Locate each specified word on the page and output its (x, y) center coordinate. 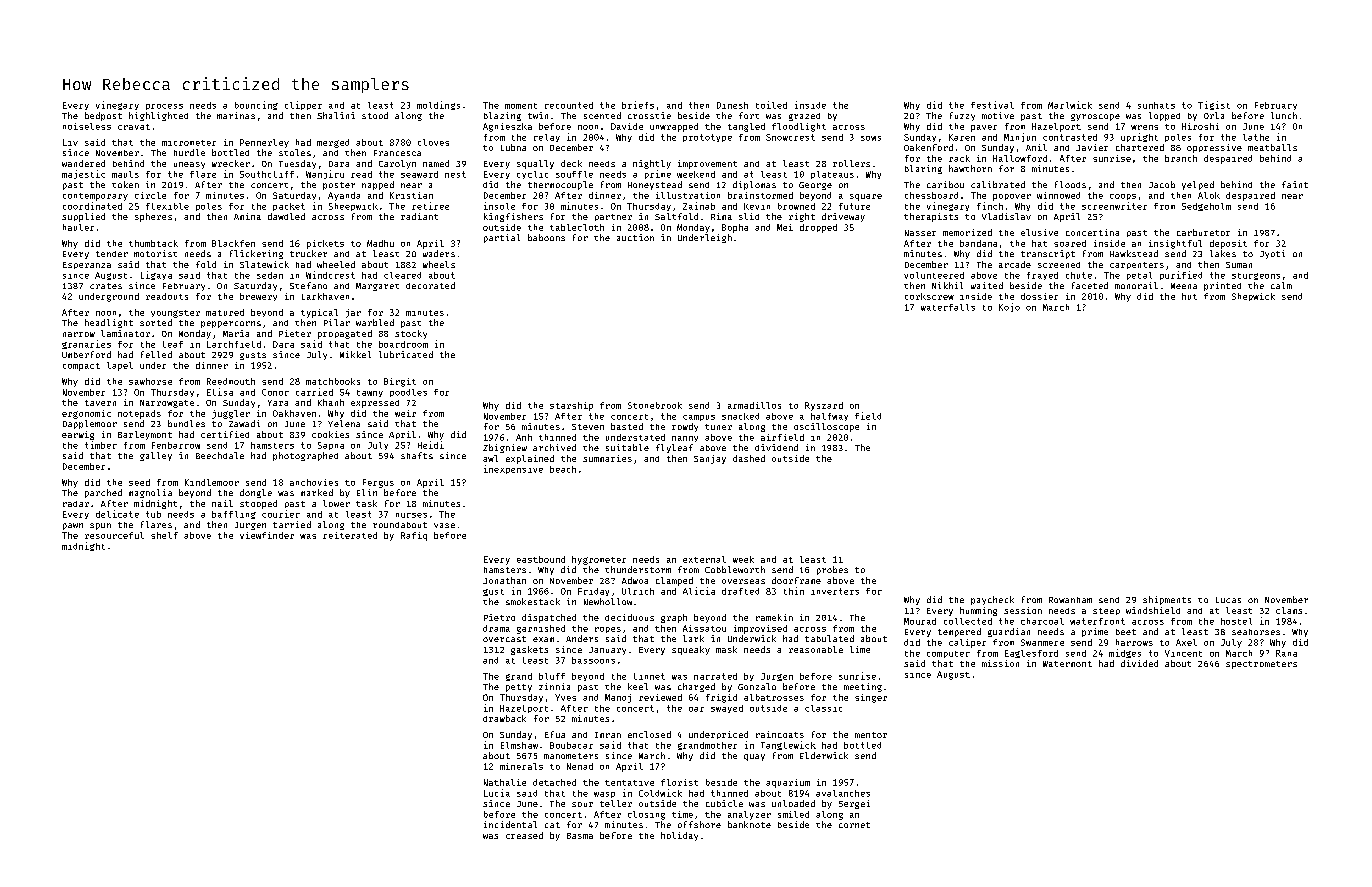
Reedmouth (231, 381)
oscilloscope (826, 427)
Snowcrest (790, 137)
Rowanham (1070, 600)
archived (554, 447)
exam (543, 639)
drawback (504, 718)
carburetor (1203, 232)
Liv (70, 142)
